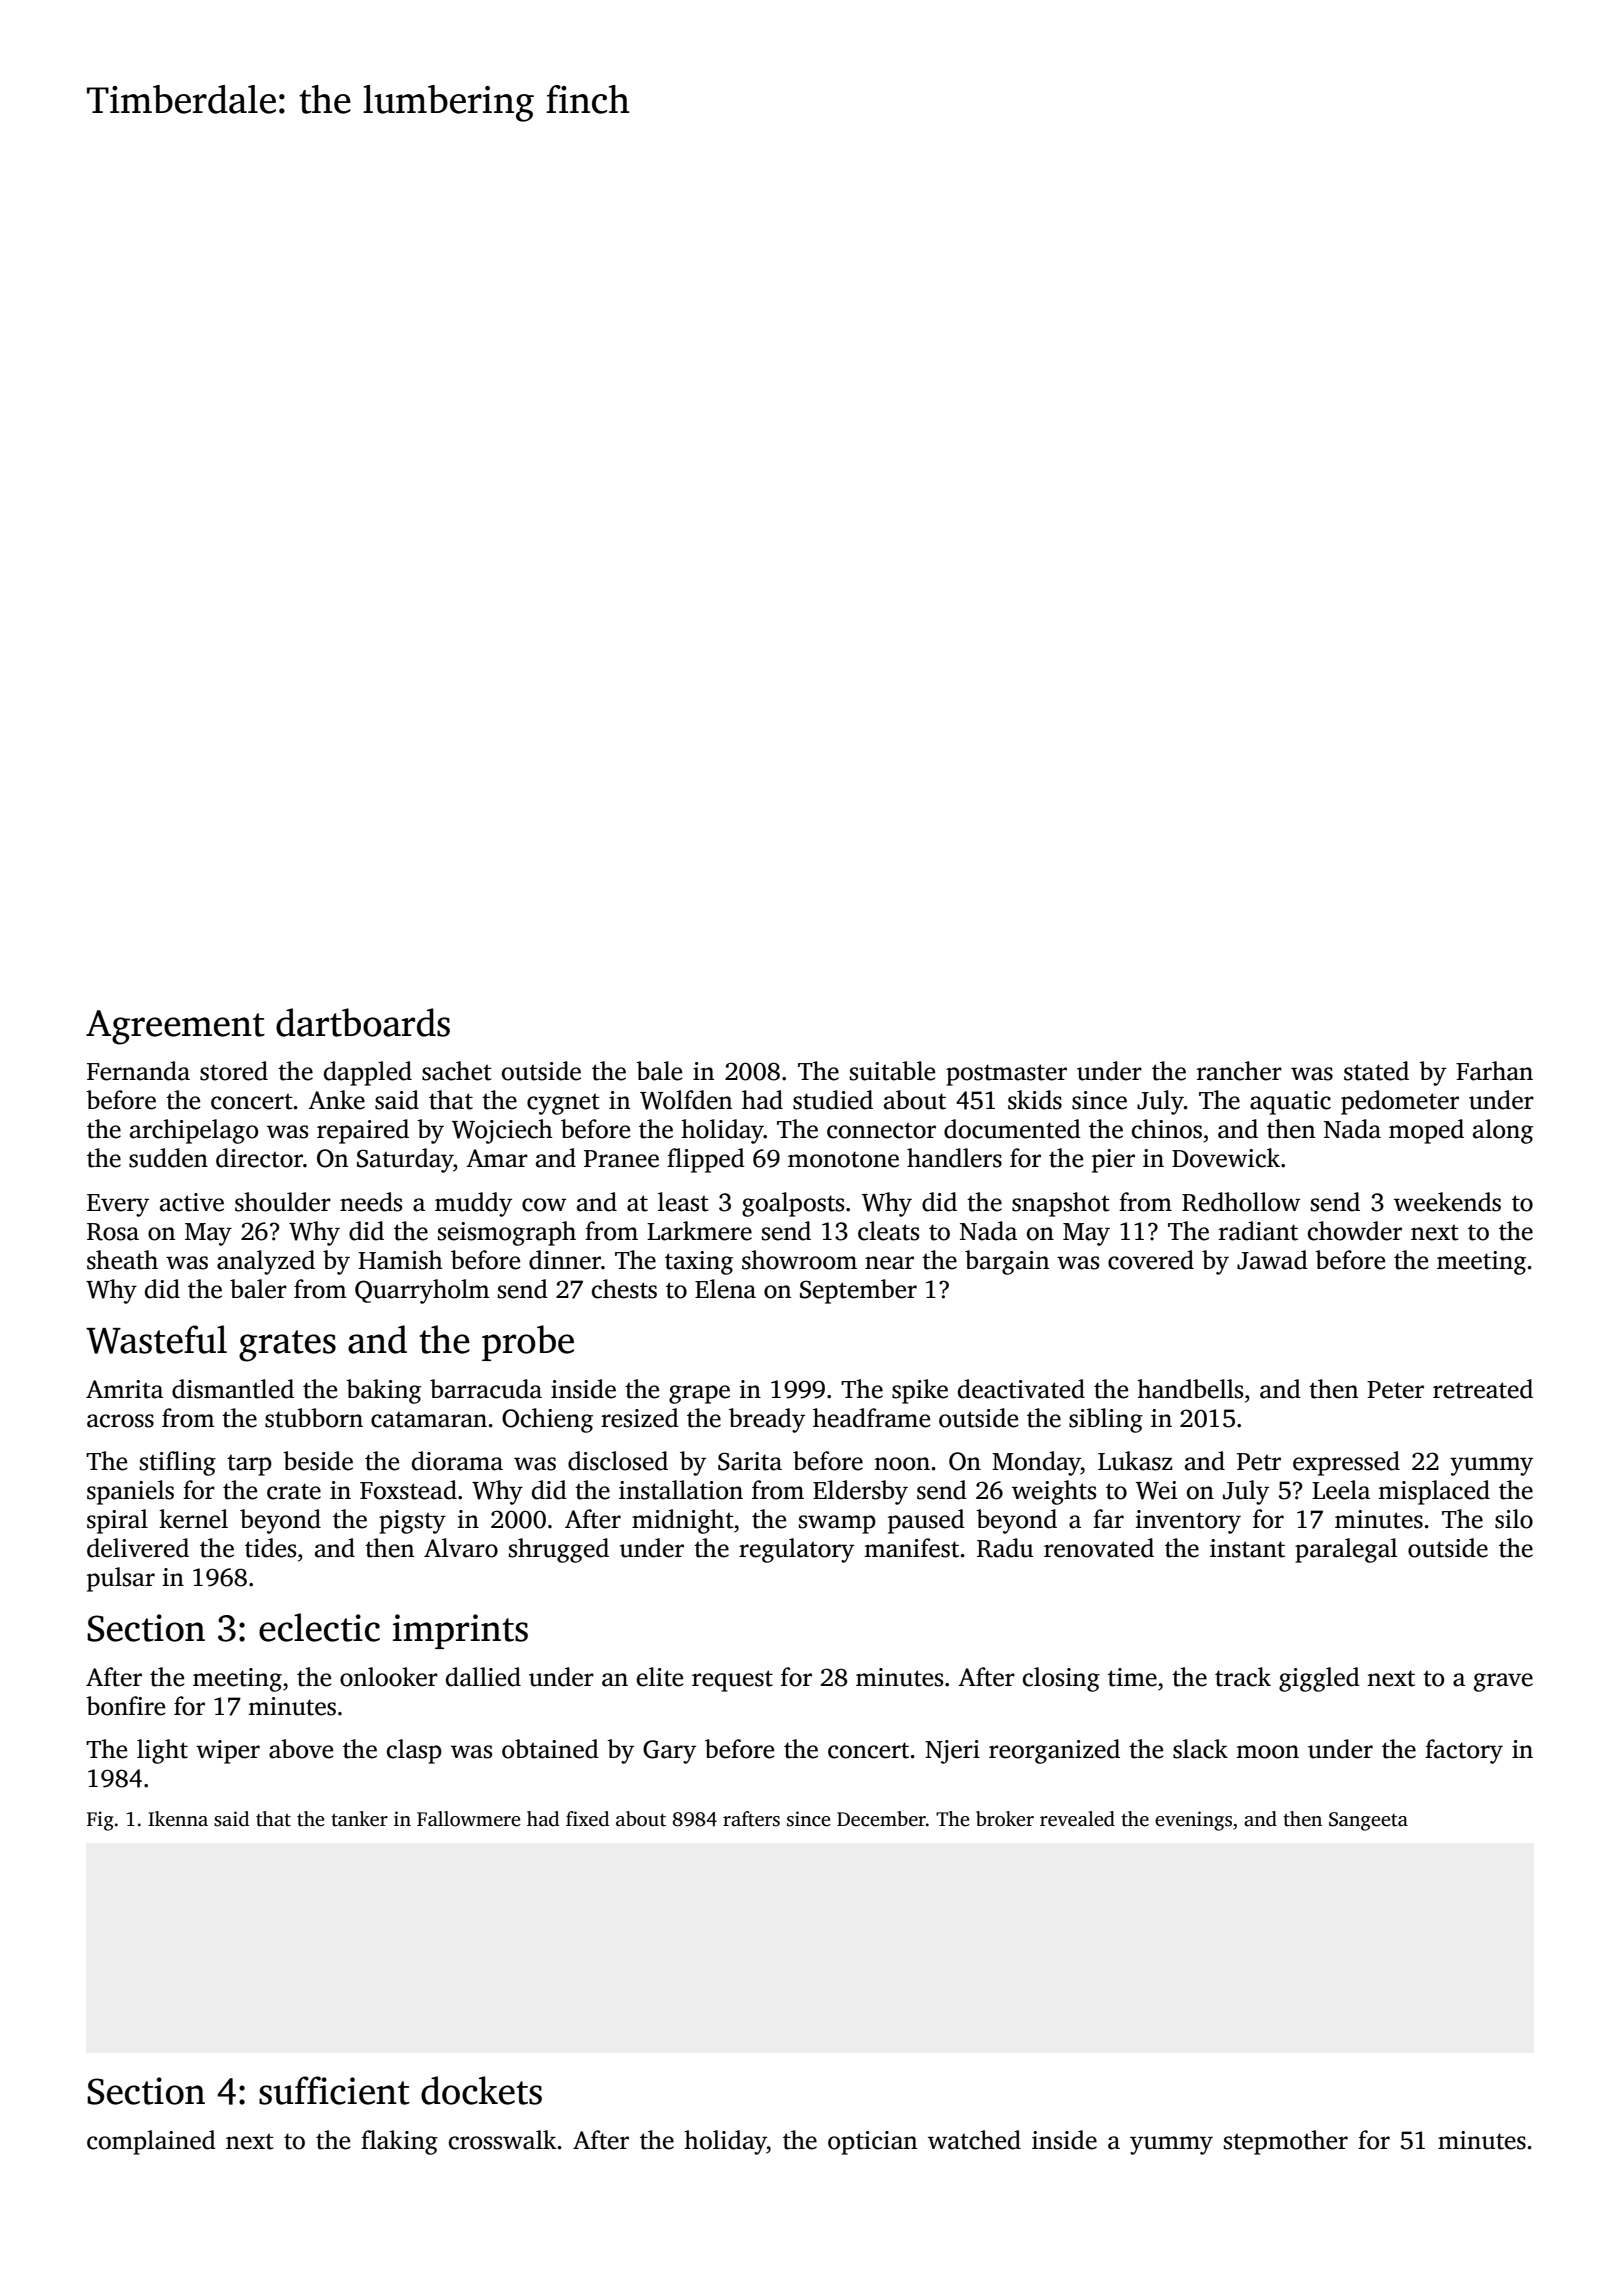  I want to click on Sangeeta, so click(1368, 1821).
